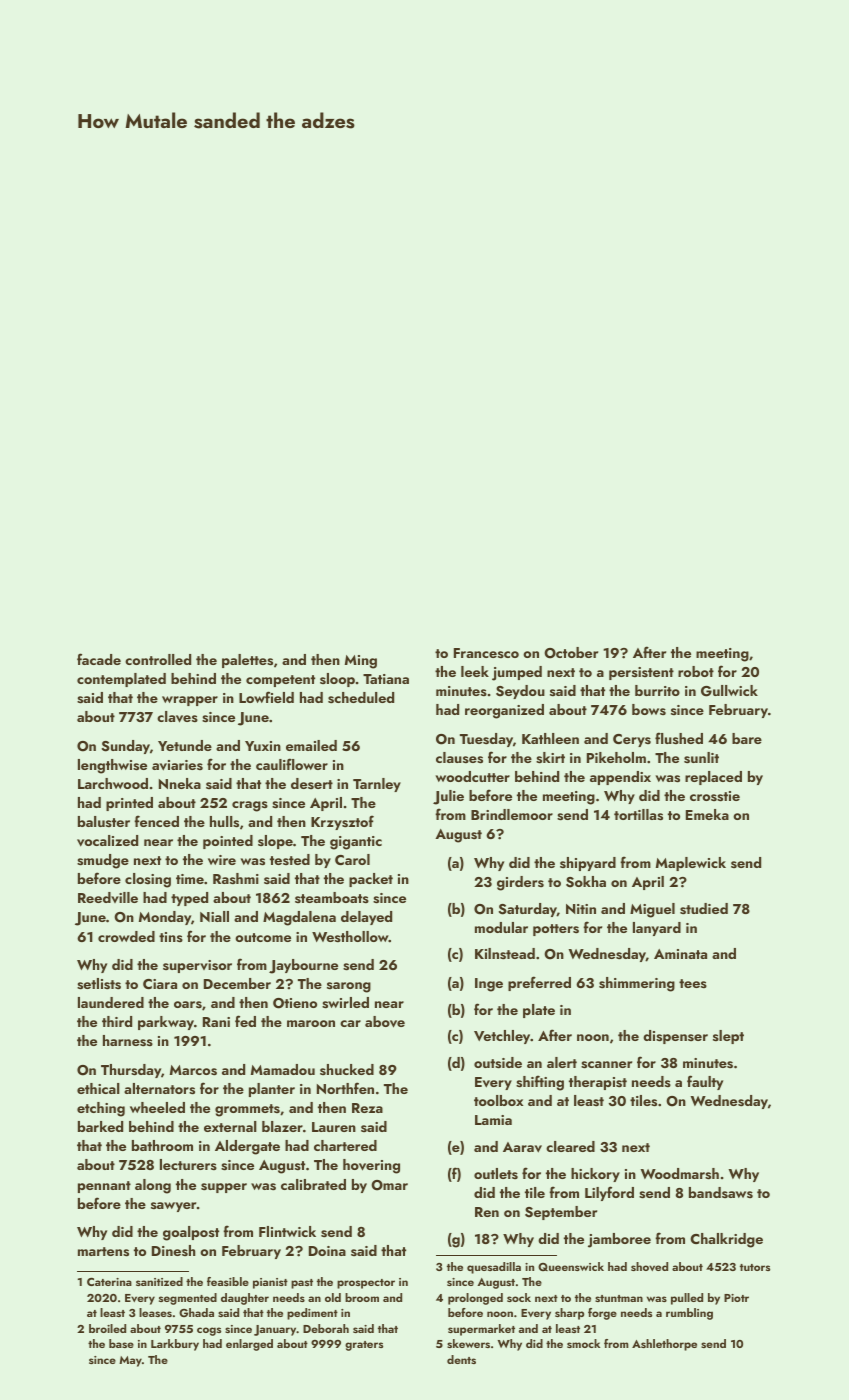 This page has width=849, height=1400. I want to click on Kathleen, so click(550, 738).
